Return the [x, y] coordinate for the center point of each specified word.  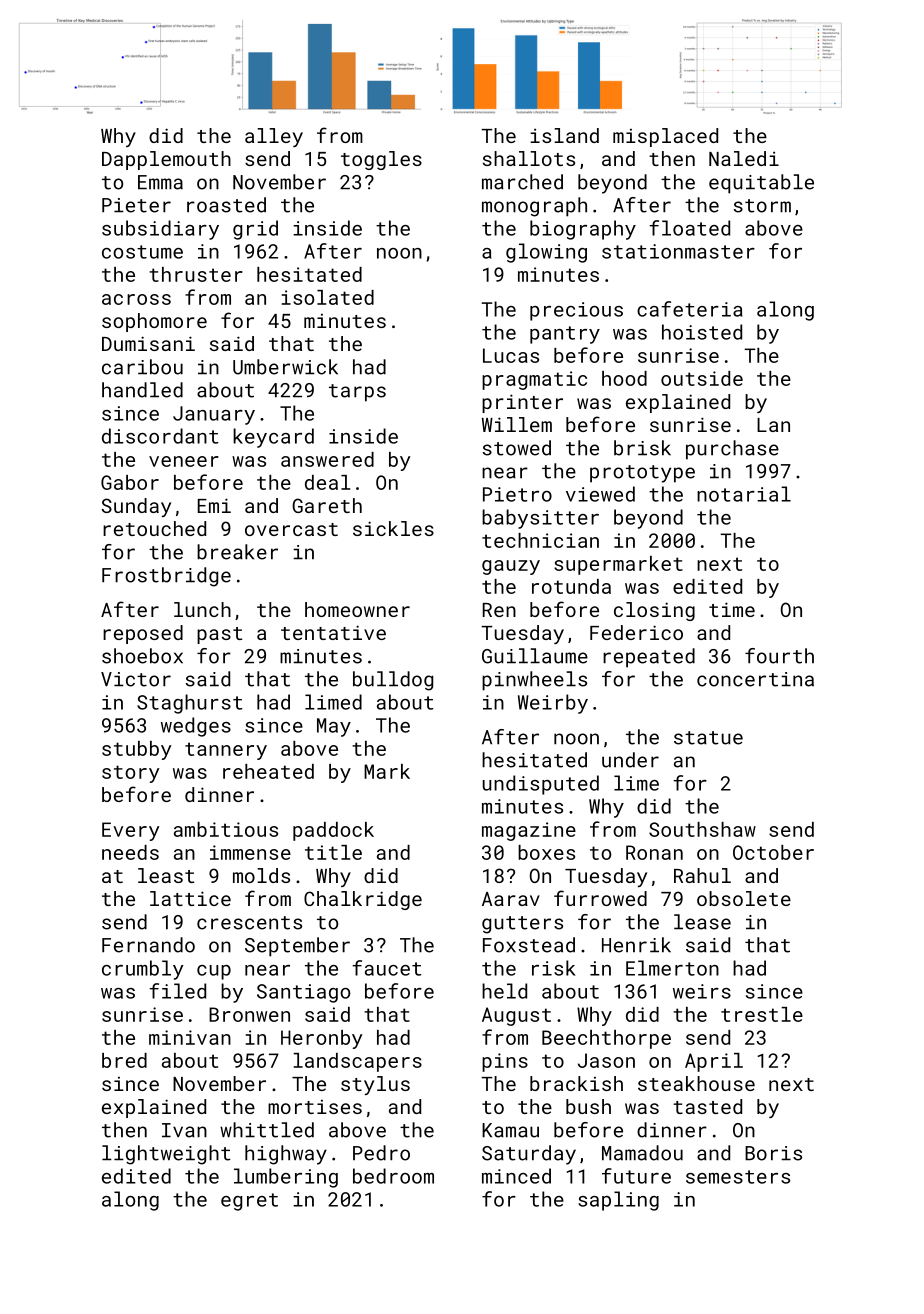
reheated [268, 771]
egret [249, 1202]
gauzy [511, 567]
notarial [744, 494]
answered [327, 459]
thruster [196, 274]
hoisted [702, 332]
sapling [618, 1201]
